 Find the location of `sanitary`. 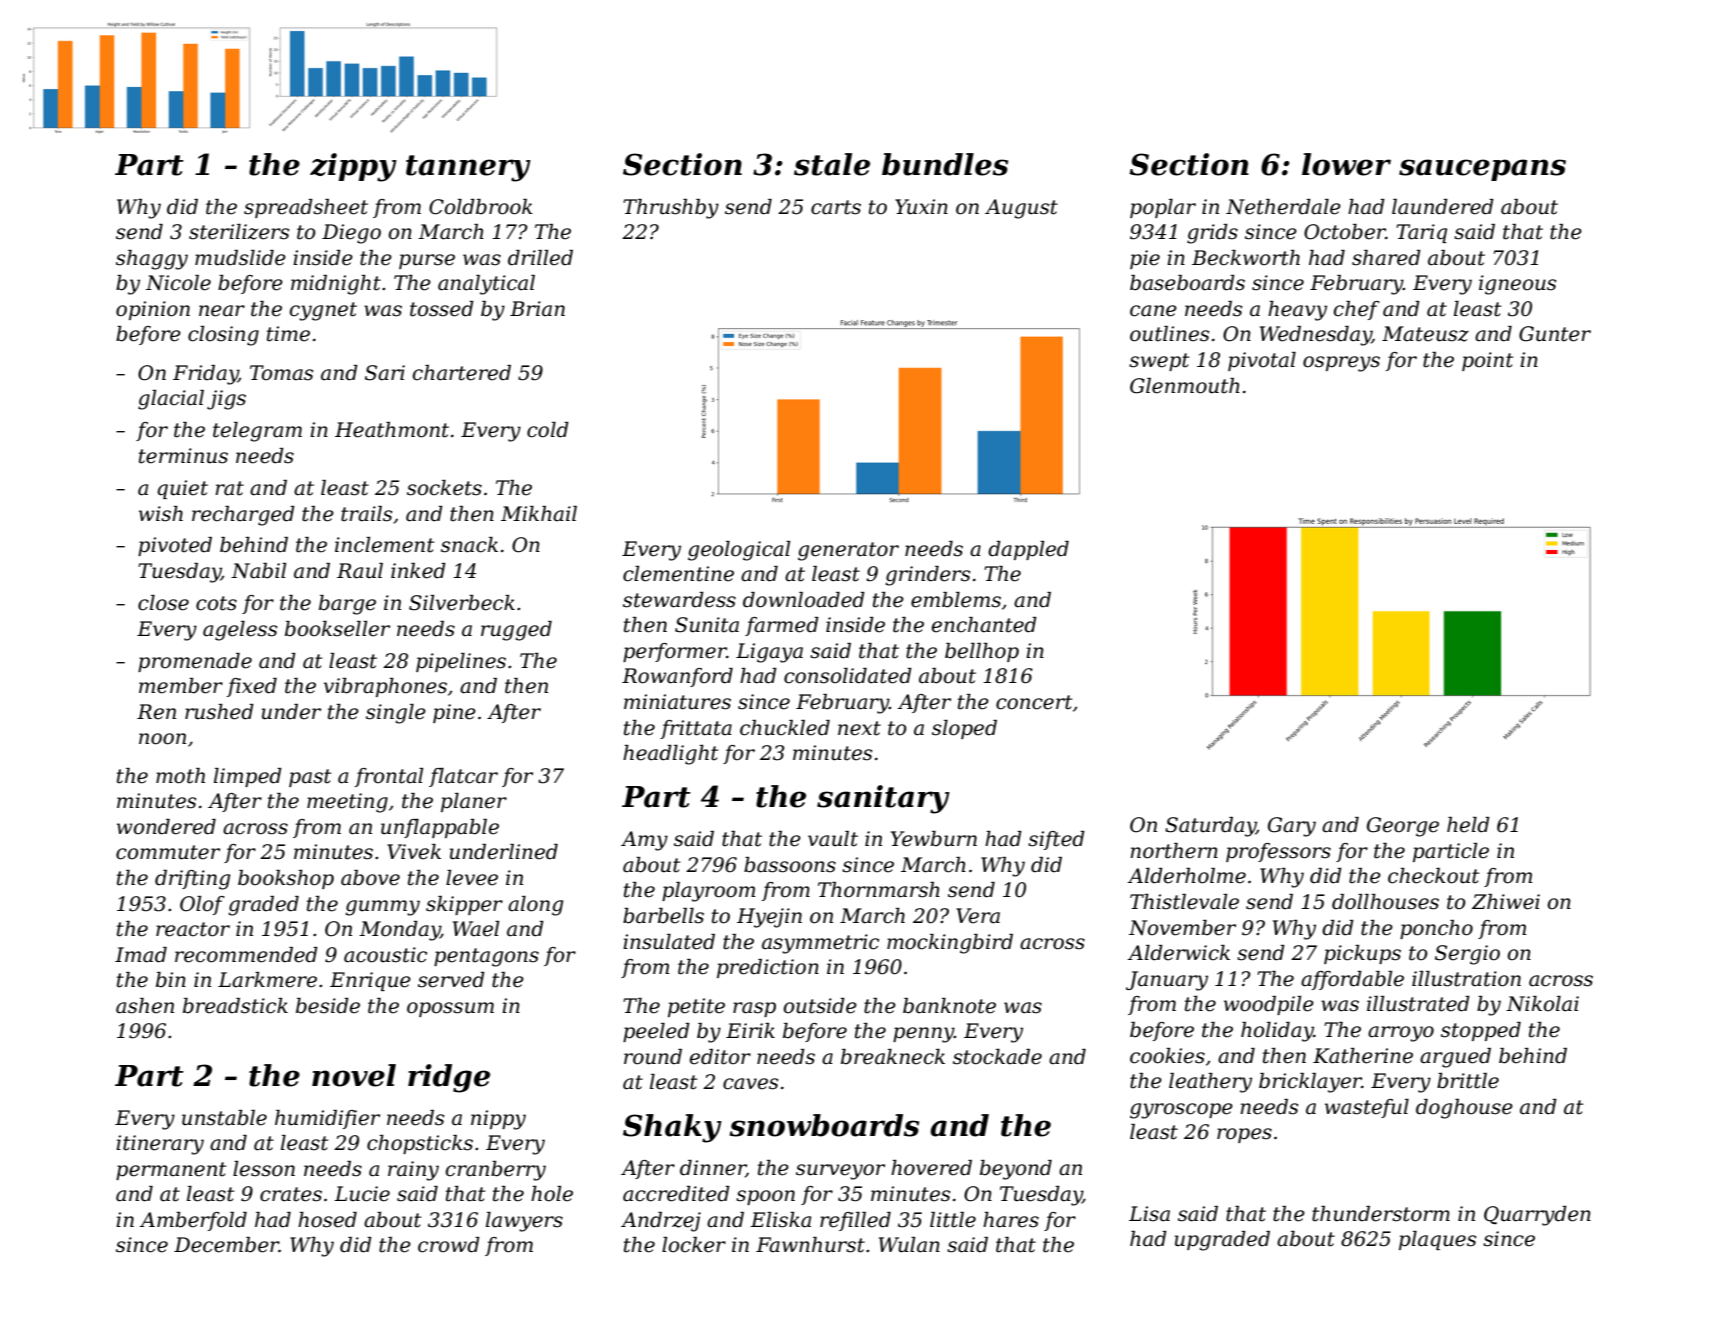

sanitary is located at coordinates (883, 799).
